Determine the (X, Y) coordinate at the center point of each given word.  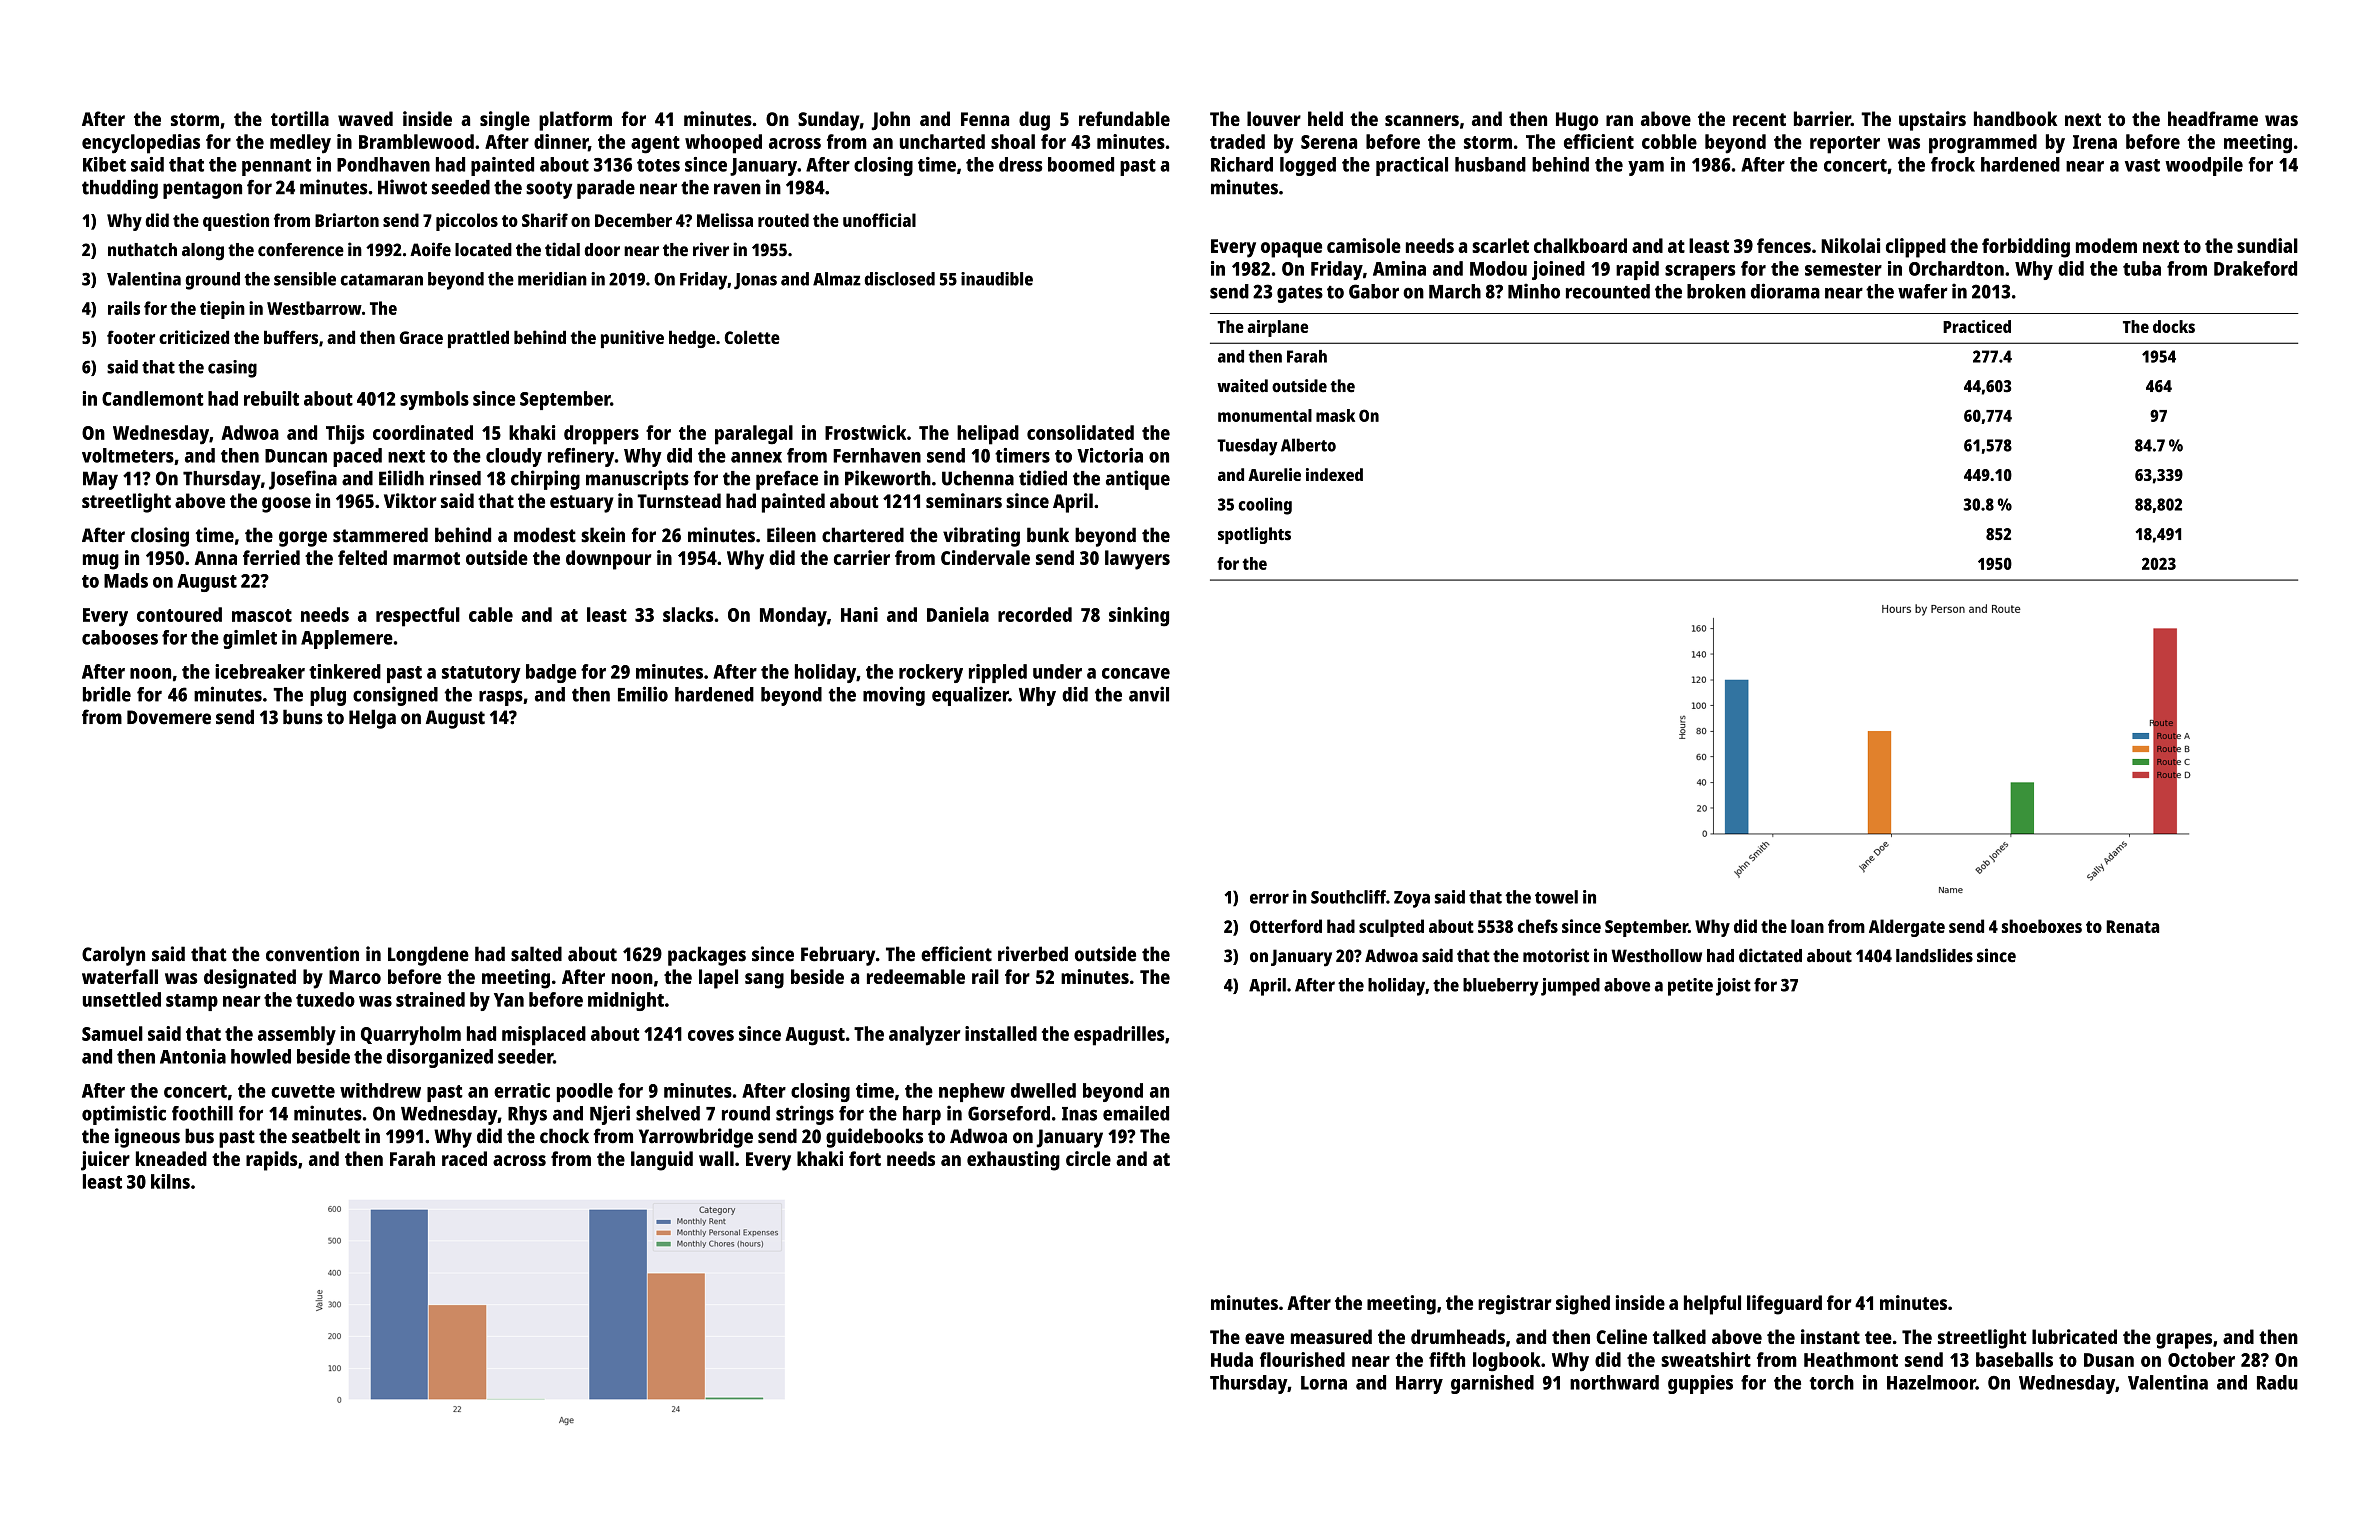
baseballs (2014, 1359)
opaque (1291, 250)
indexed (1334, 474)
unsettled (122, 999)
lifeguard (1784, 1305)
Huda (1232, 1359)
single (505, 121)
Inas (1079, 1114)
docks (2174, 326)
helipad (988, 435)
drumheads (1458, 1336)
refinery (581, 457)
